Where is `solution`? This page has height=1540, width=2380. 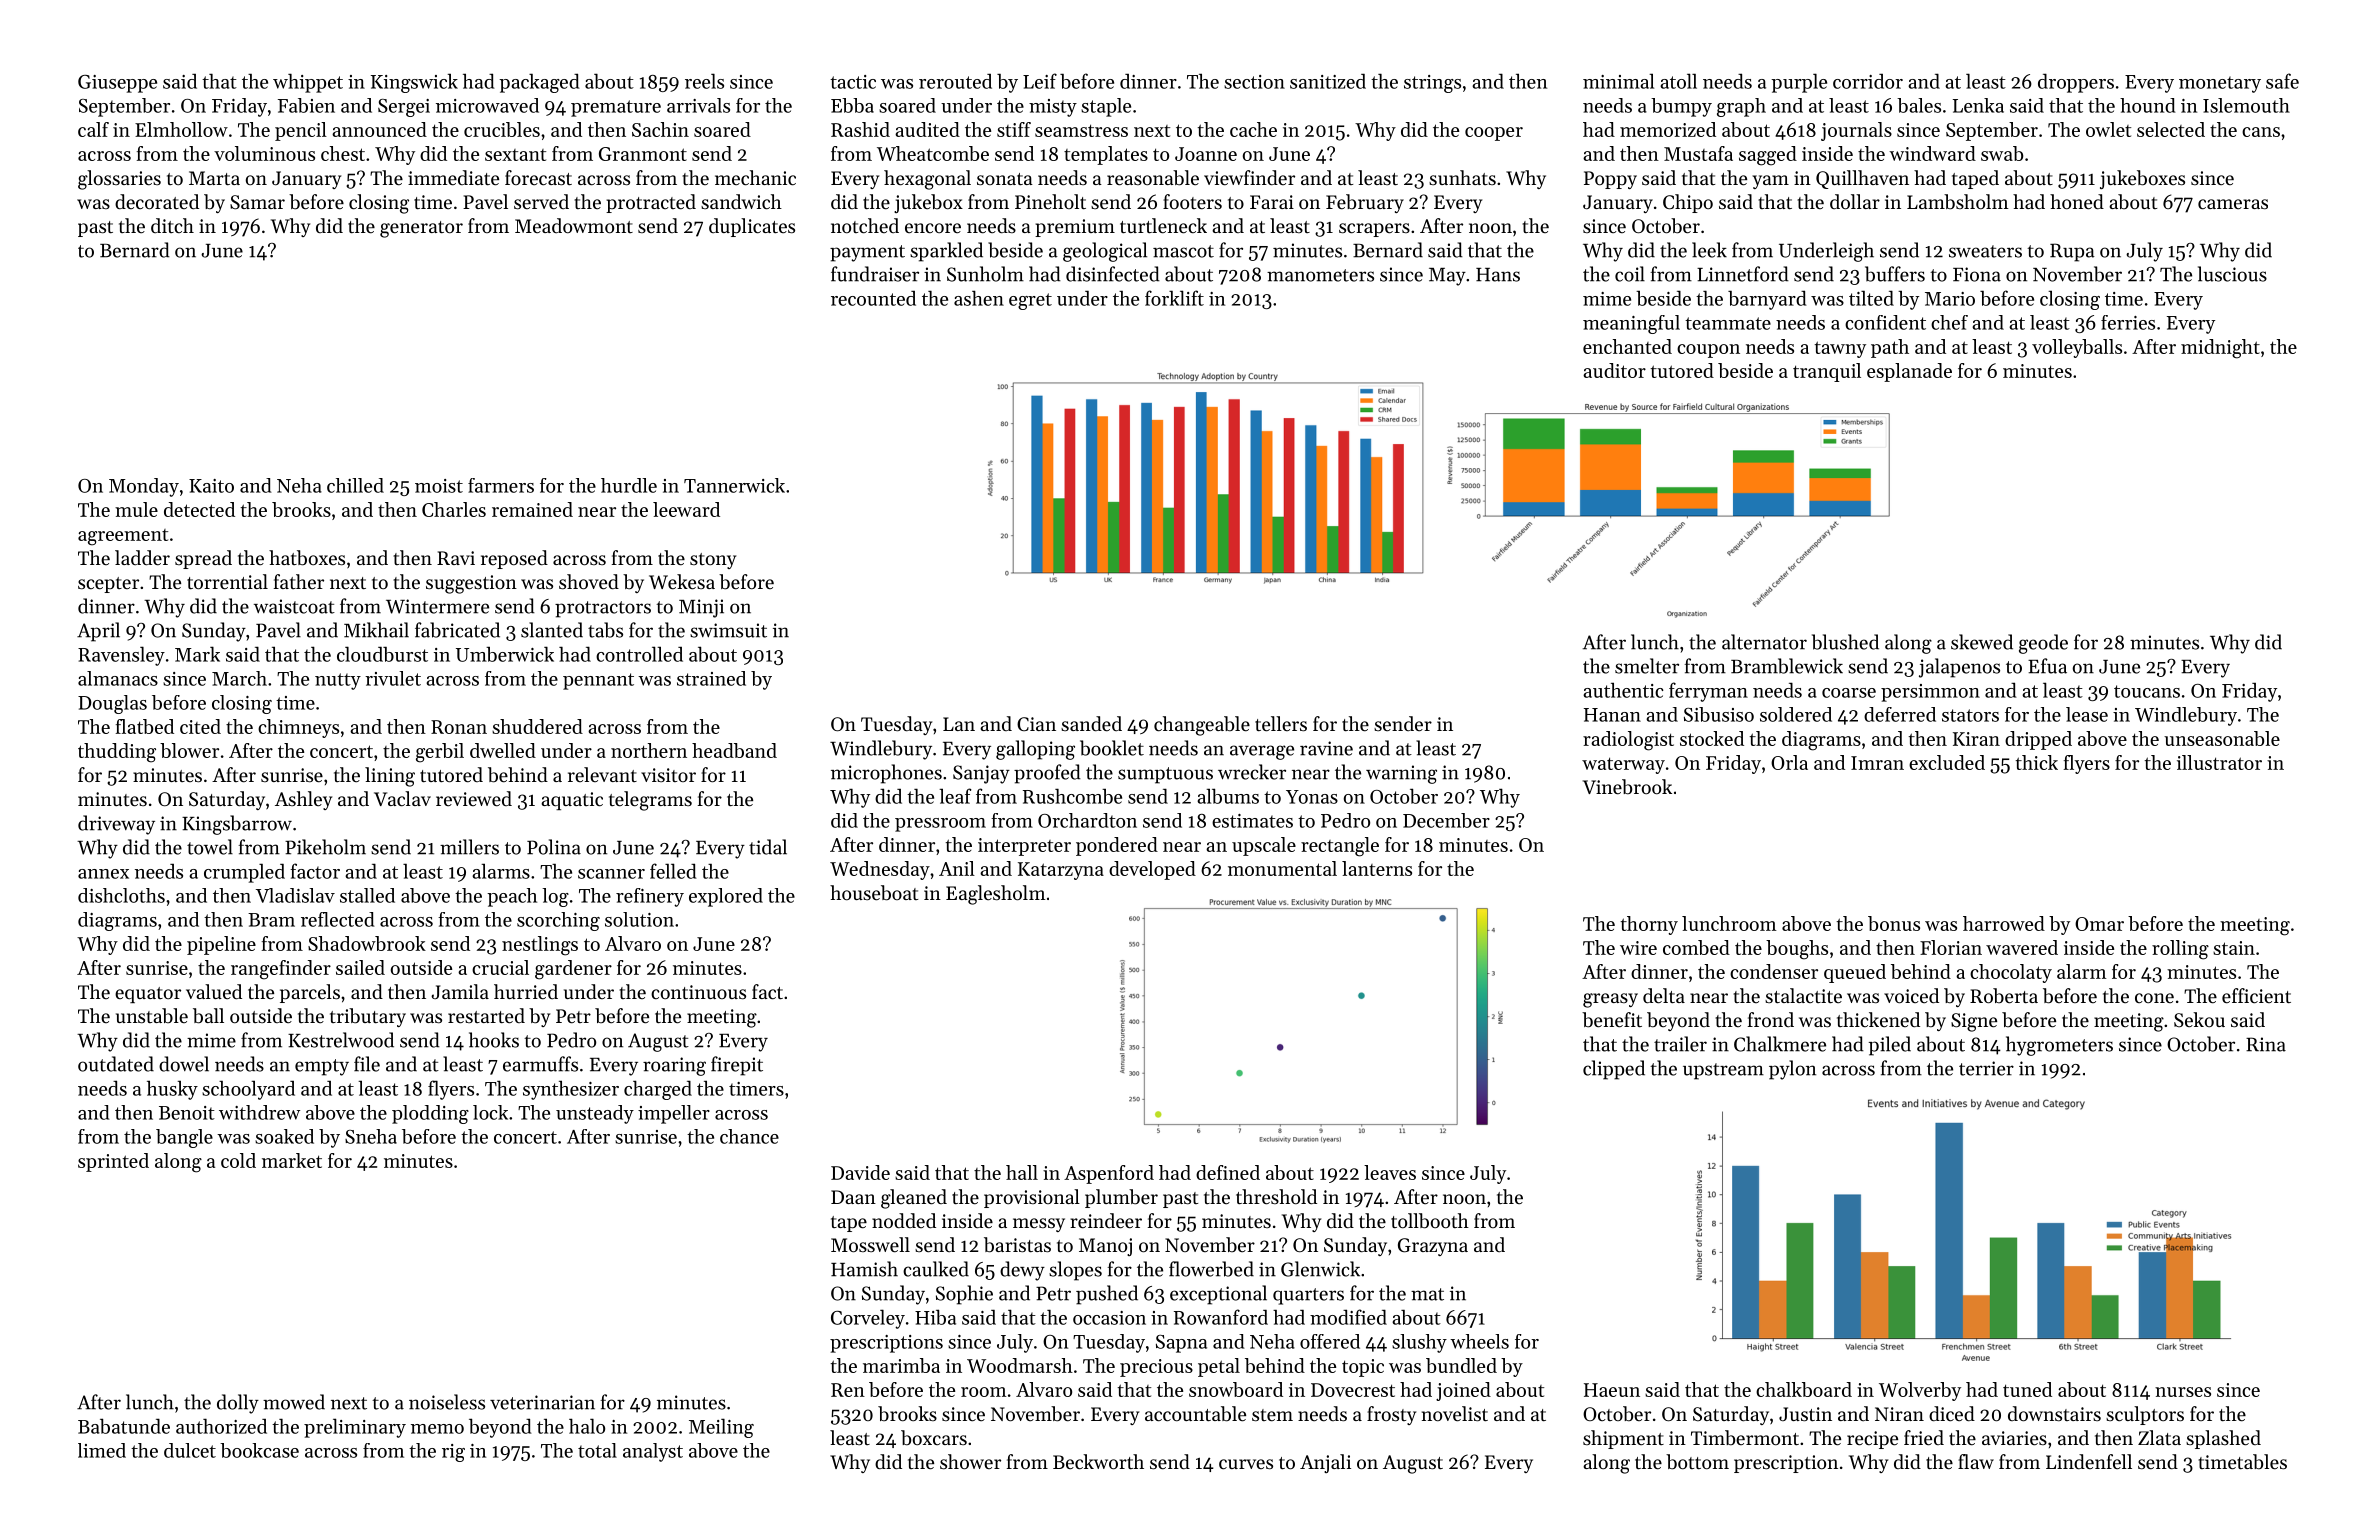
solution is located at coordinates (639, 919).
